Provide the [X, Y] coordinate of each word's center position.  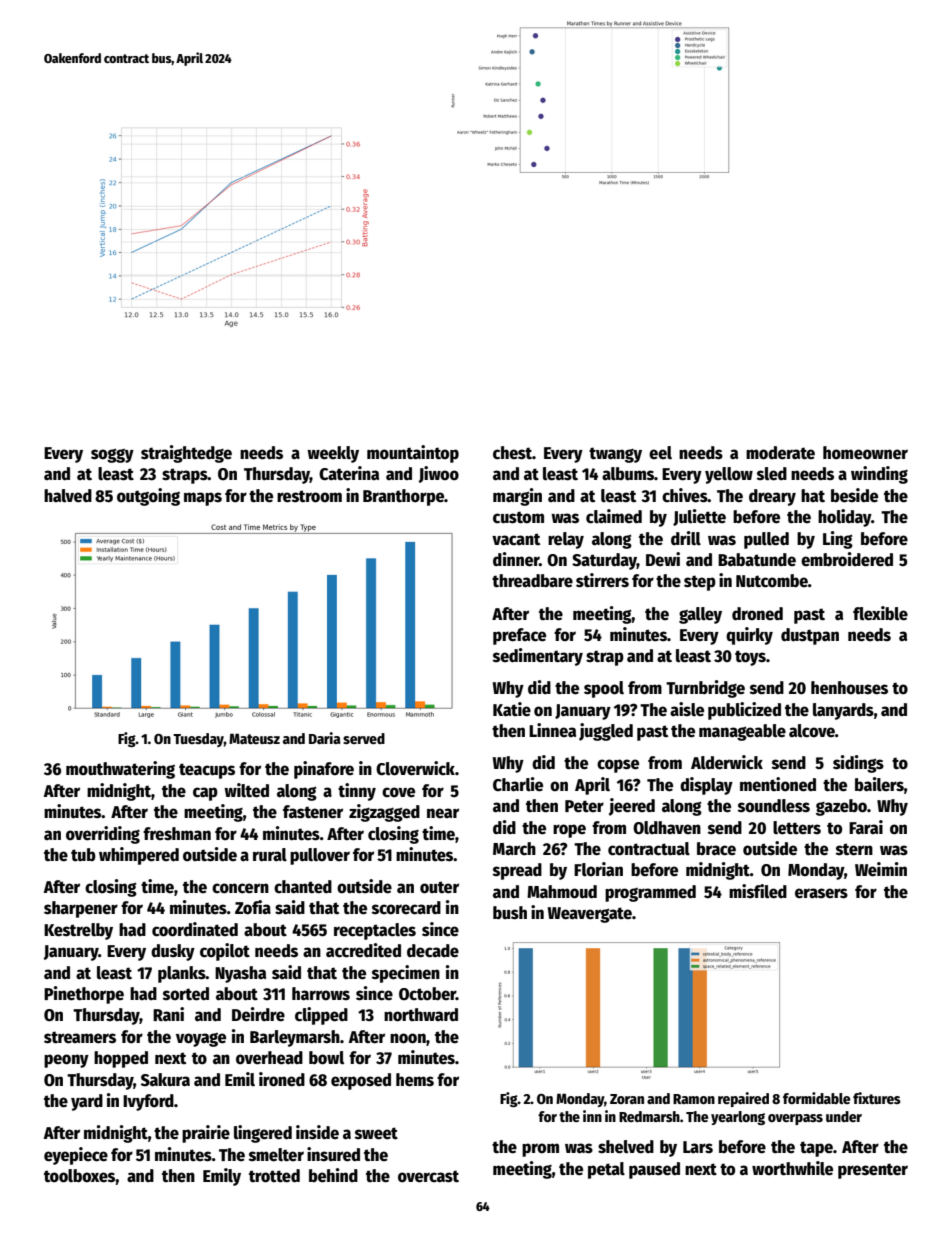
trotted [274, 1176]
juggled [606, 732]
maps [203, 499]
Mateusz [254, 738]
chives [685, 495]
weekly [333, 454]
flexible [880, 613]
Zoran [627, 1099]
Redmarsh [649, 1116]
